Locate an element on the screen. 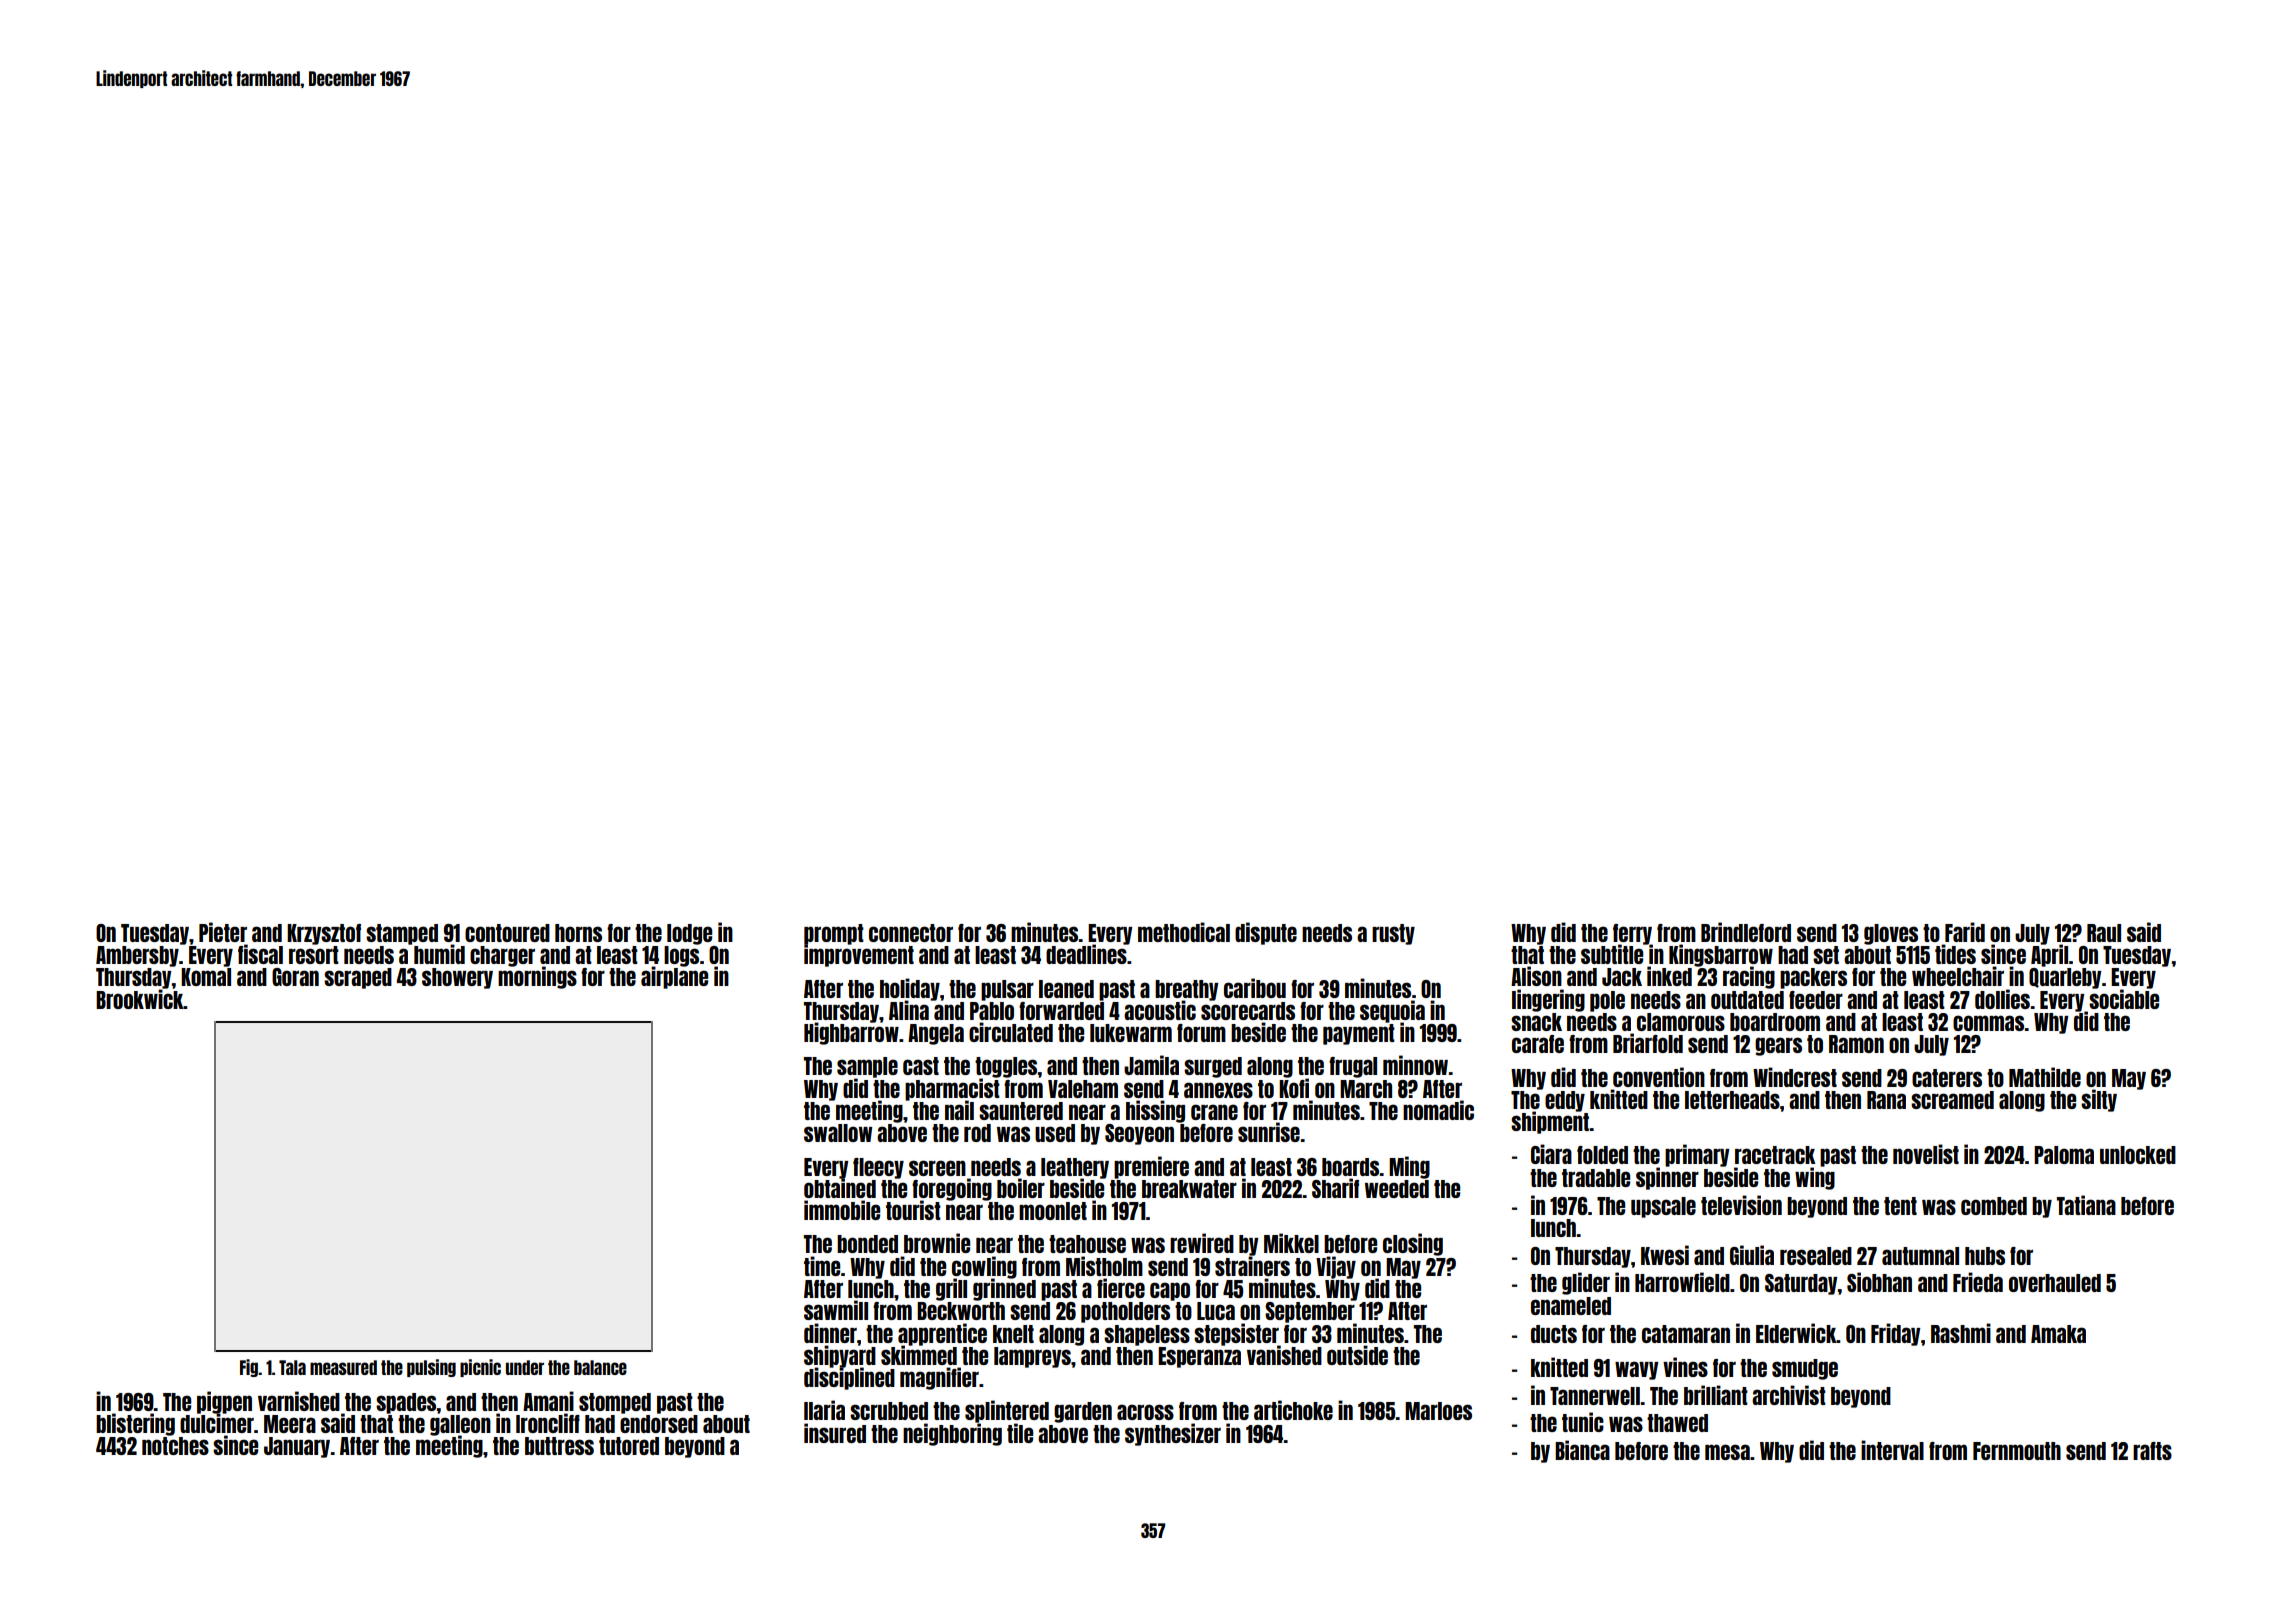  Fig is located at coordinates (249, 1368).
